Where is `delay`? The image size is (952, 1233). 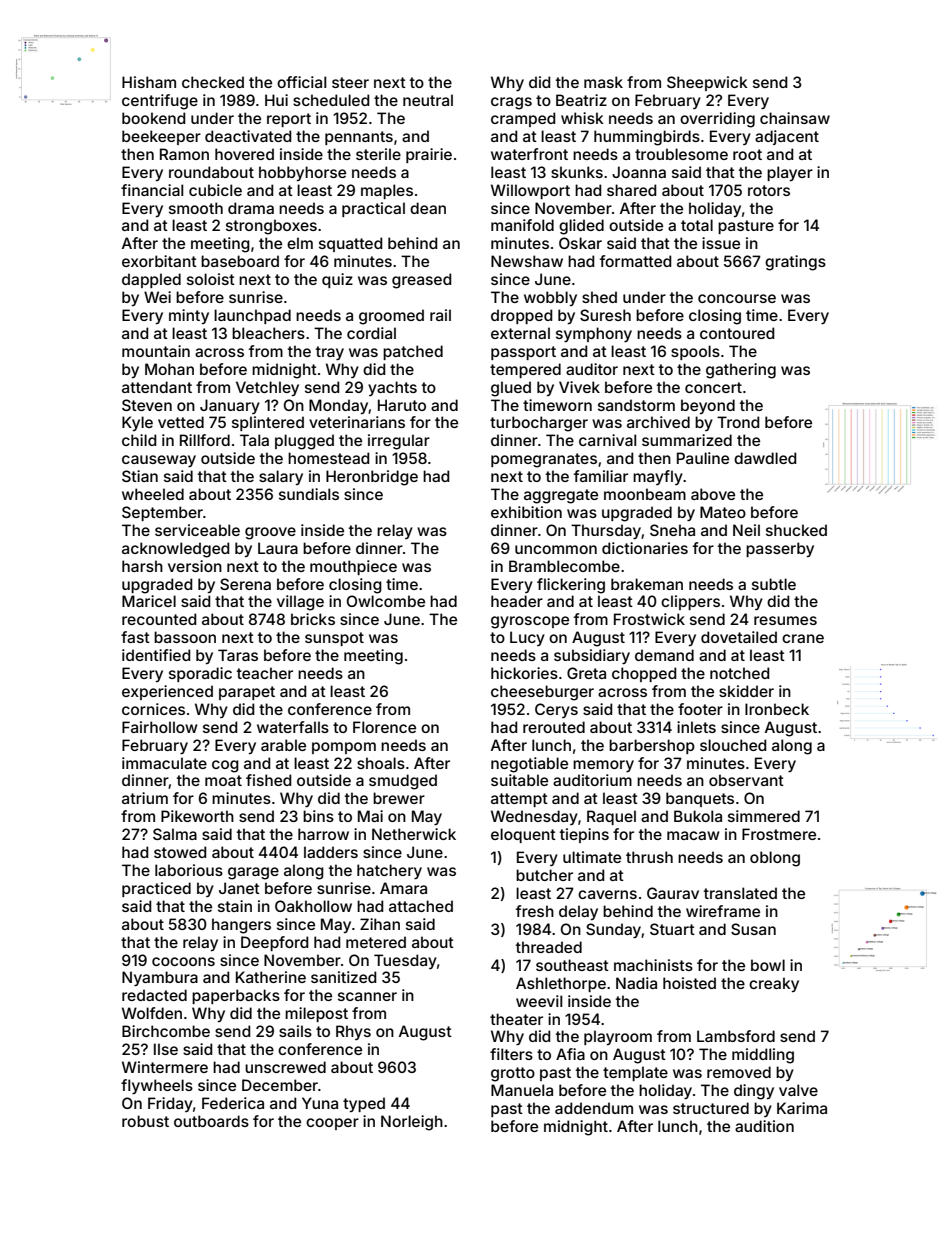
delay is located at coordinates (578, 912).
